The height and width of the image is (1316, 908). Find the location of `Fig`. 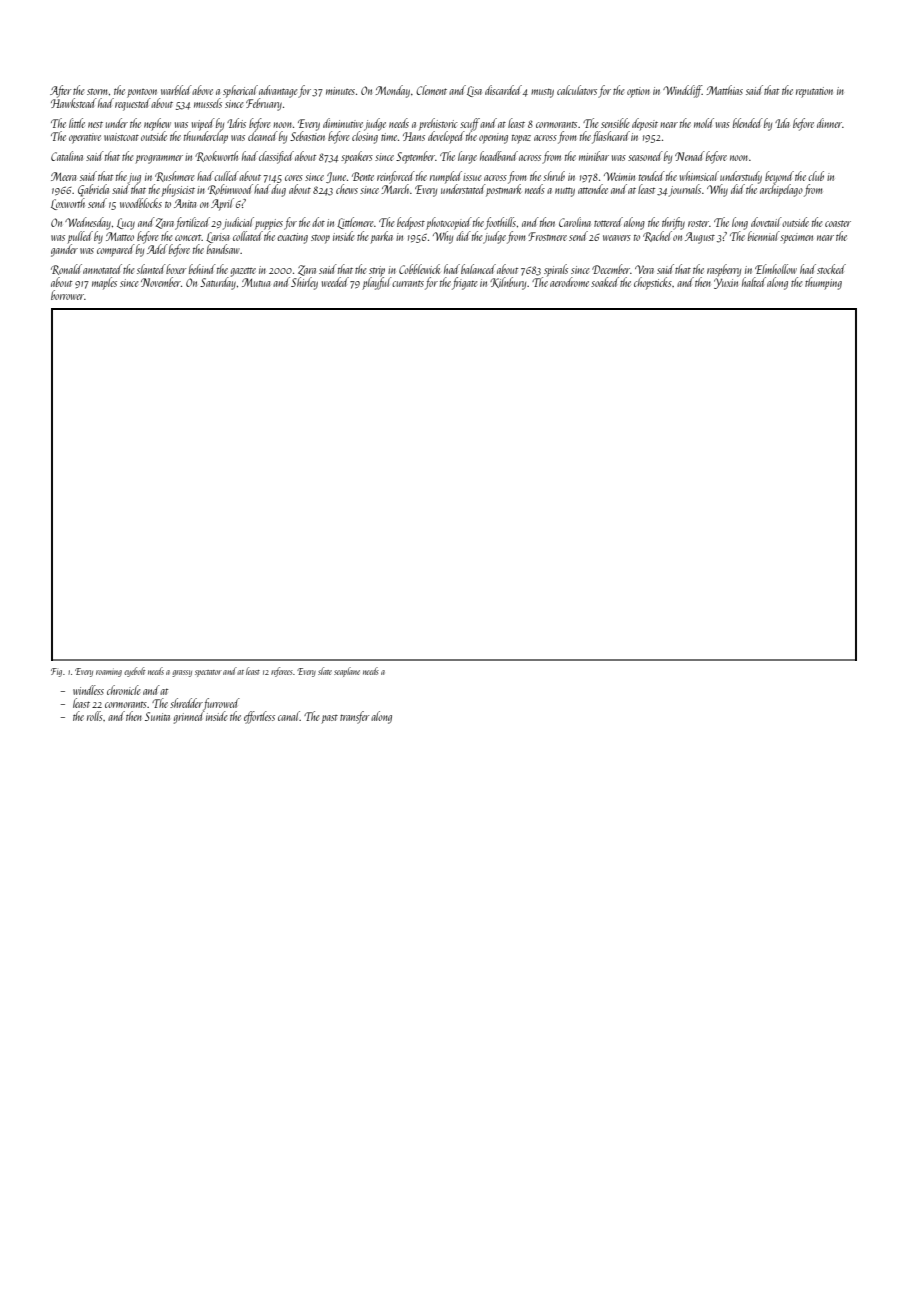

Fig is located at coordinates (56, 672).
